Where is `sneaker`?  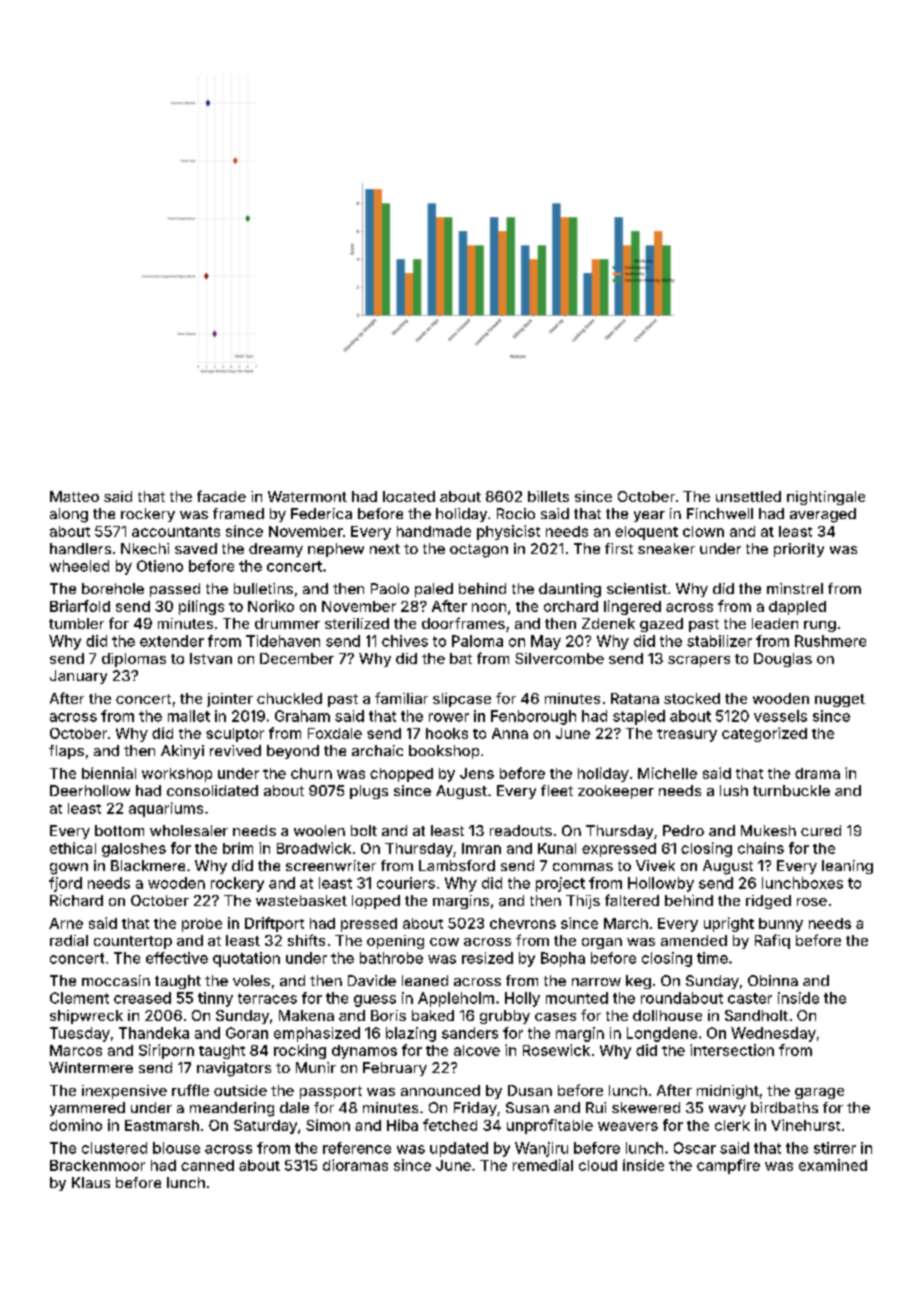 sneaker is located at coordinates (666, 548).
